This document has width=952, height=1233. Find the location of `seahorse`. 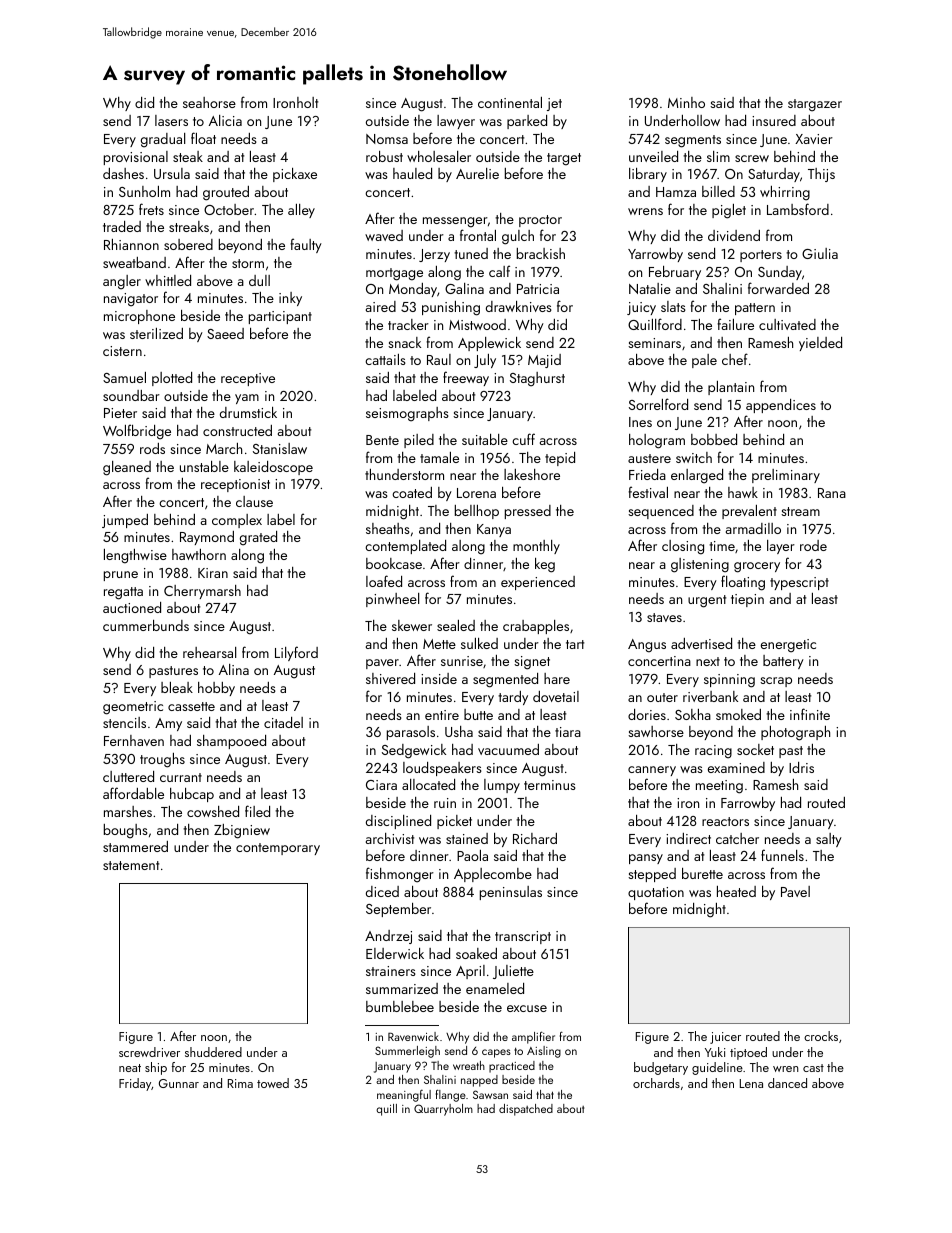

seahorse is located at coordinates (209, 102).
